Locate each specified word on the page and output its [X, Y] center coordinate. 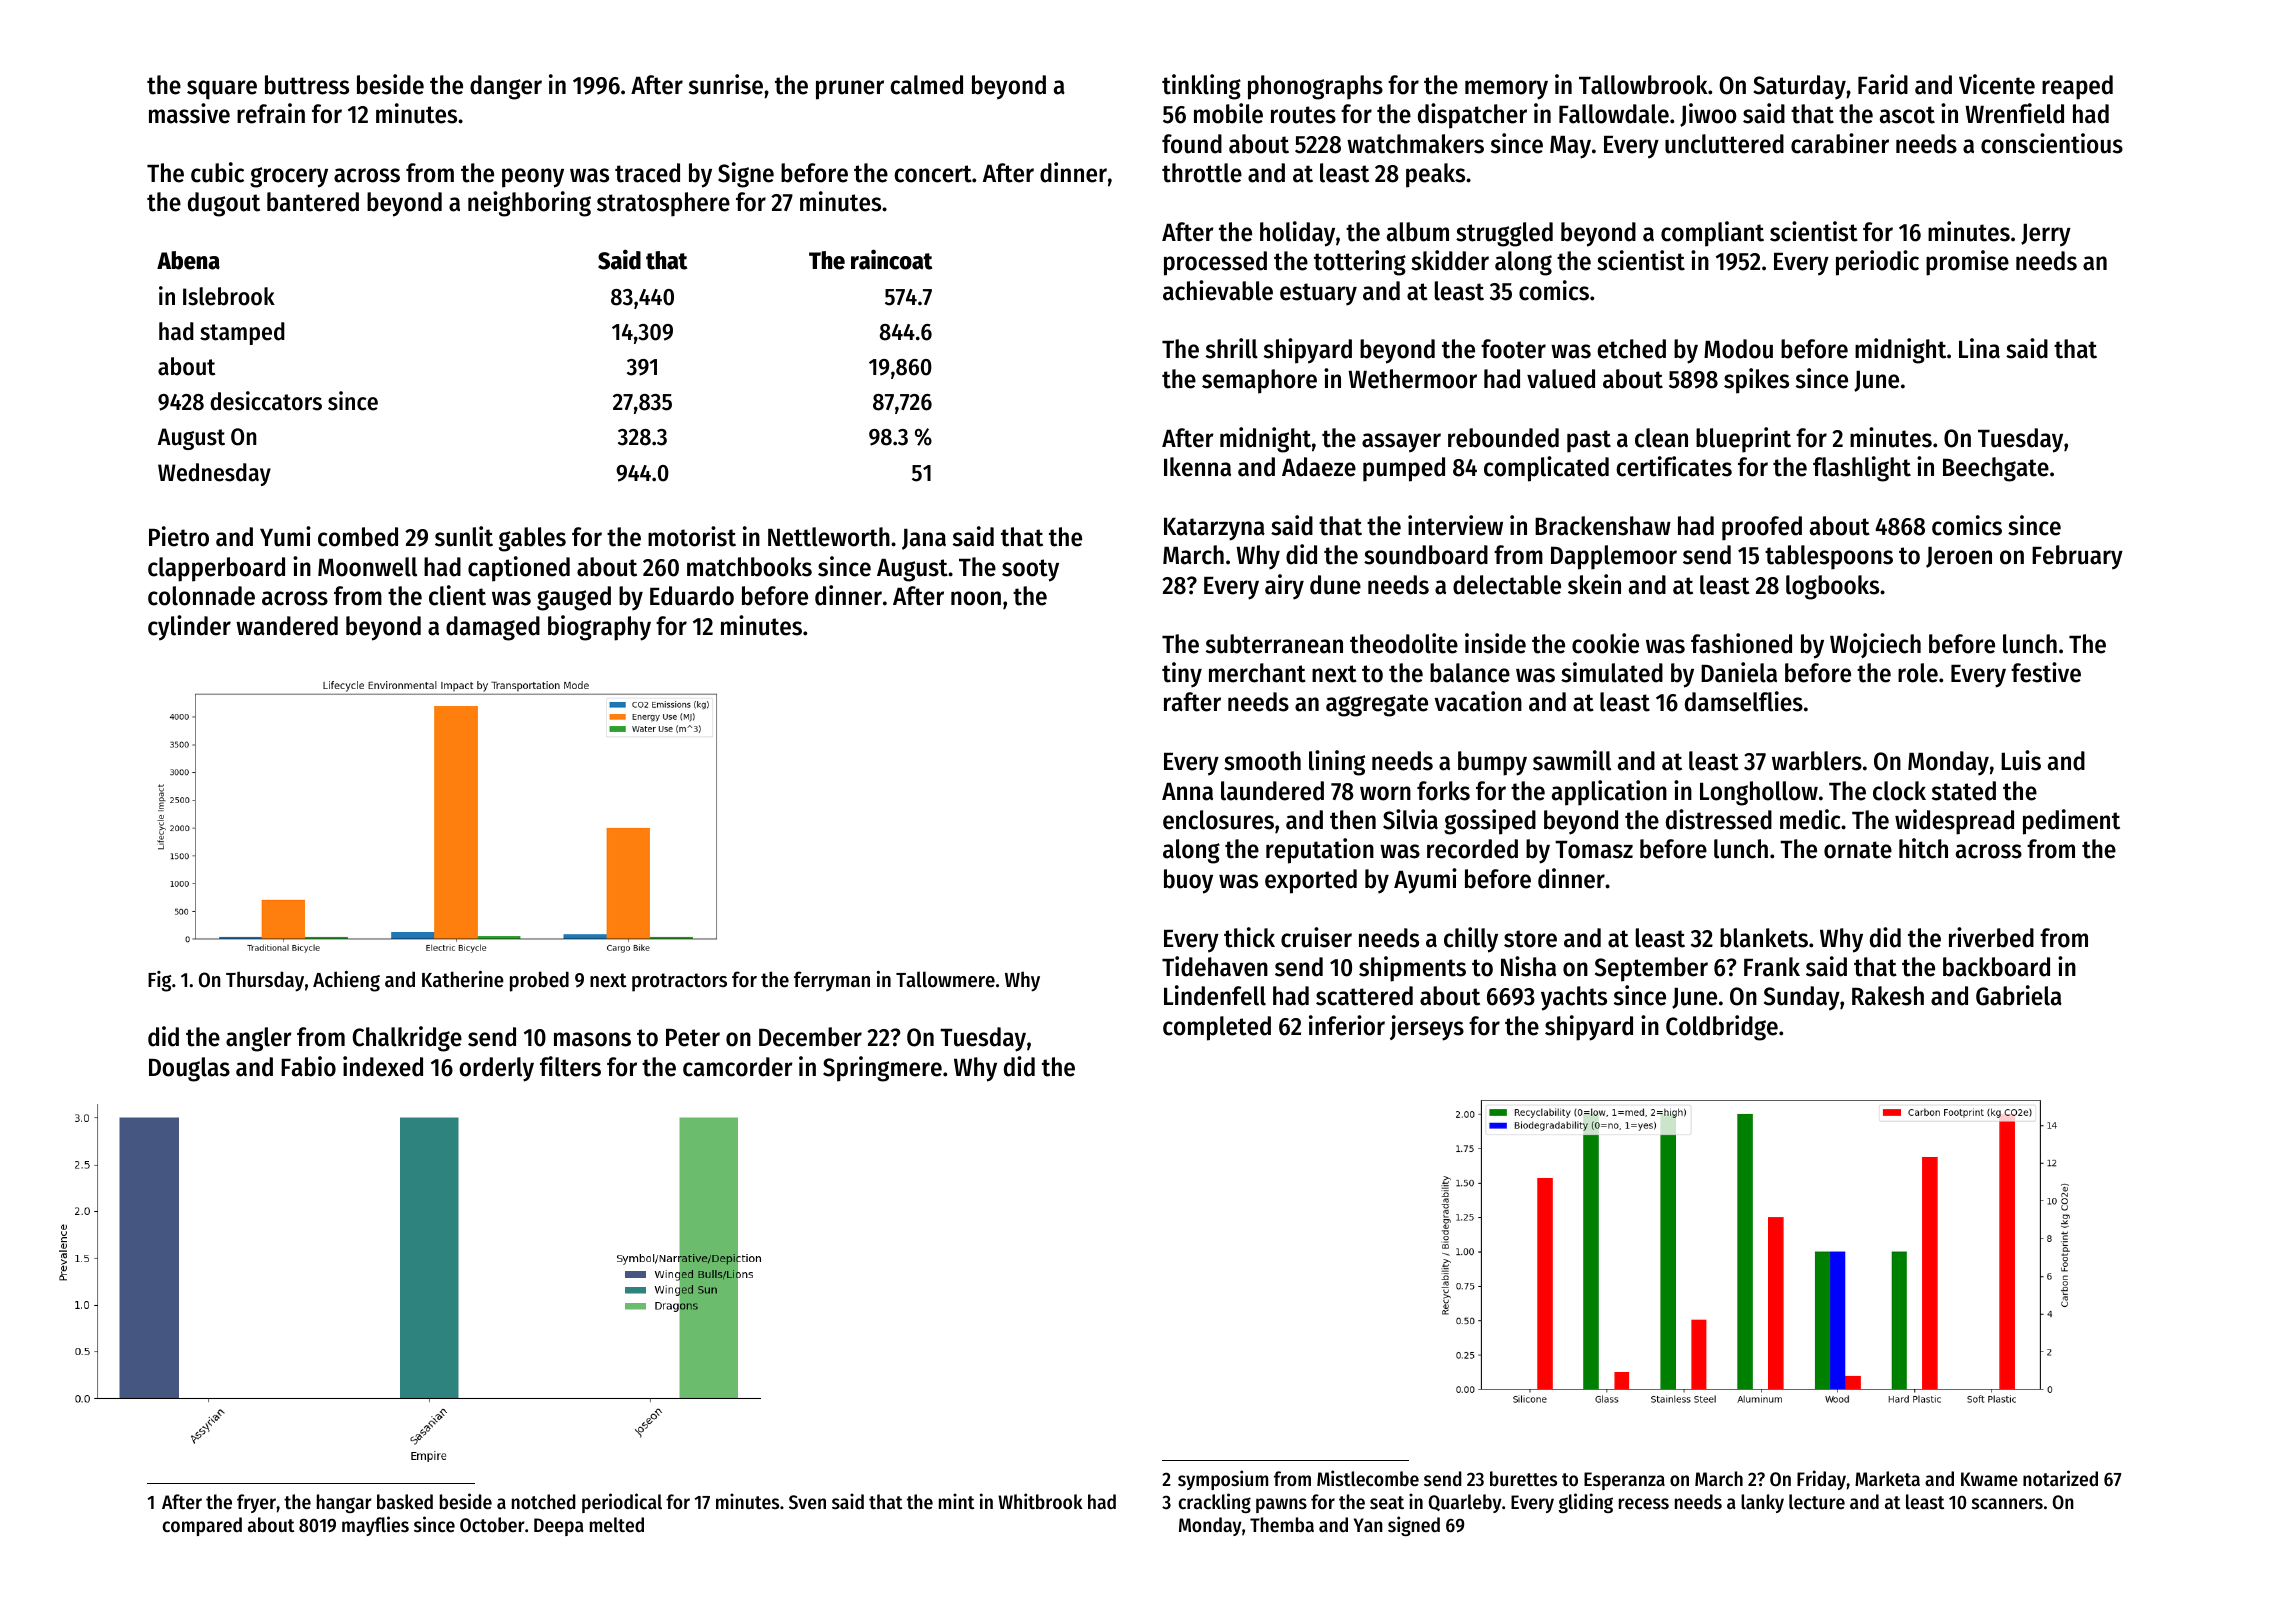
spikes [1756, 381]
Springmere [882, 1069]
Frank [1772, 967]
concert [933, 174]
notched [544, 1502]
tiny [1182, 675]
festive [2046, 672]
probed [539, 981]
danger [506, 87]
